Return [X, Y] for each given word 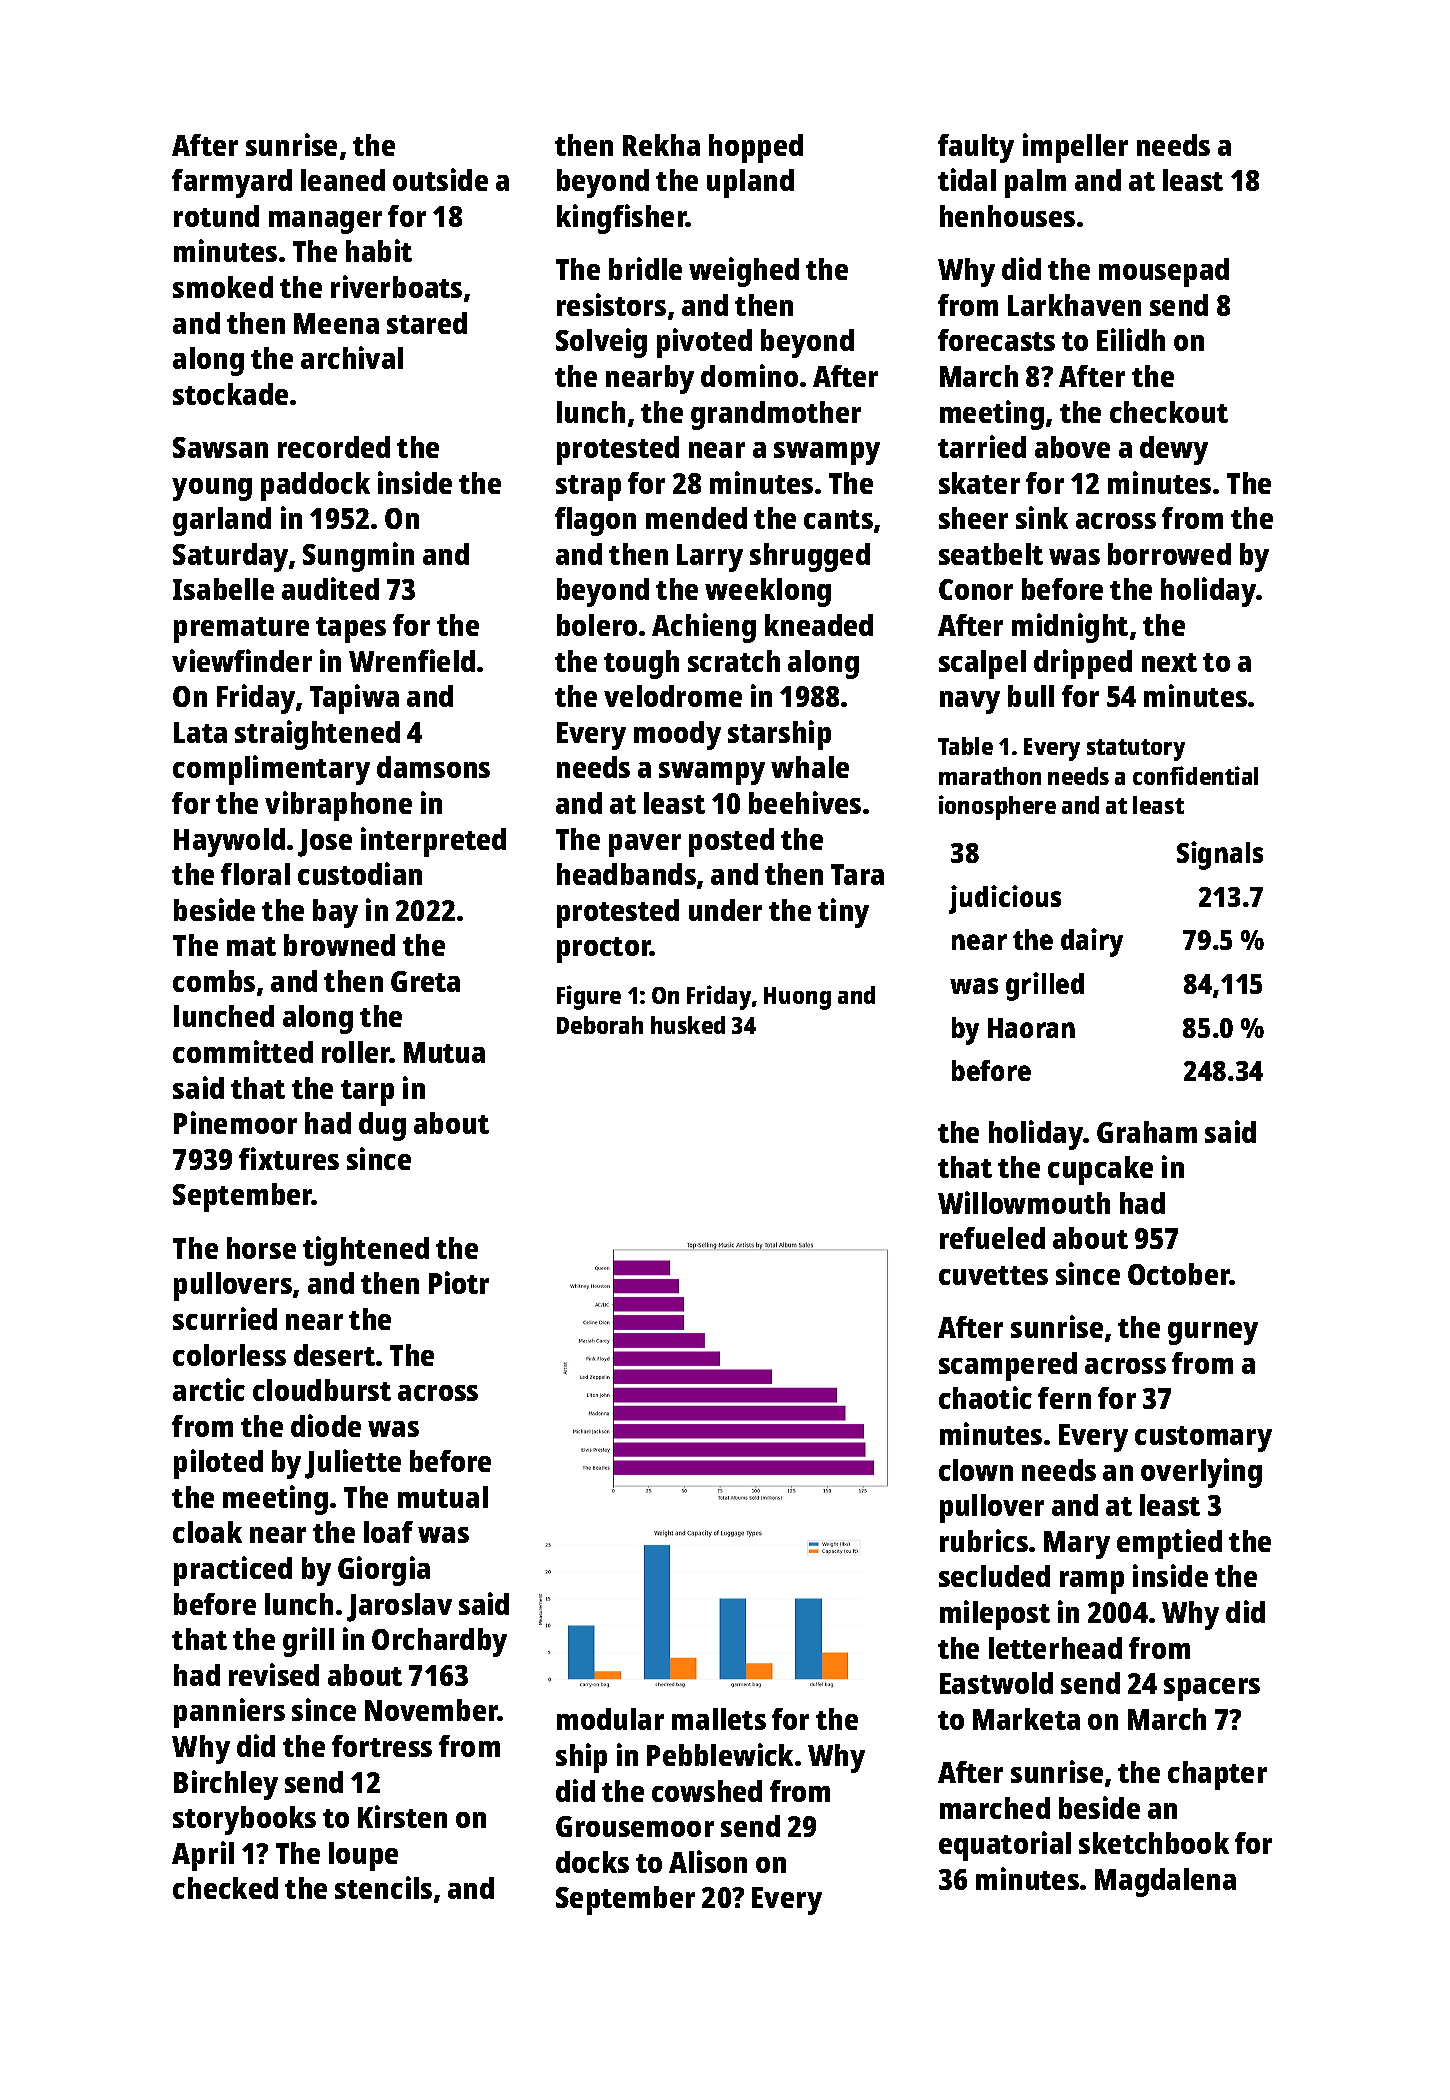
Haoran [1031, 1028]
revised [274, 1674]
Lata [200, 732]
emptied [1169, 1544]
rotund [216, 216]
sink [1042, 517]
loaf [388, 1532]
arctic [209, 1389]
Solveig [601, 343]
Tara [857, 874]
